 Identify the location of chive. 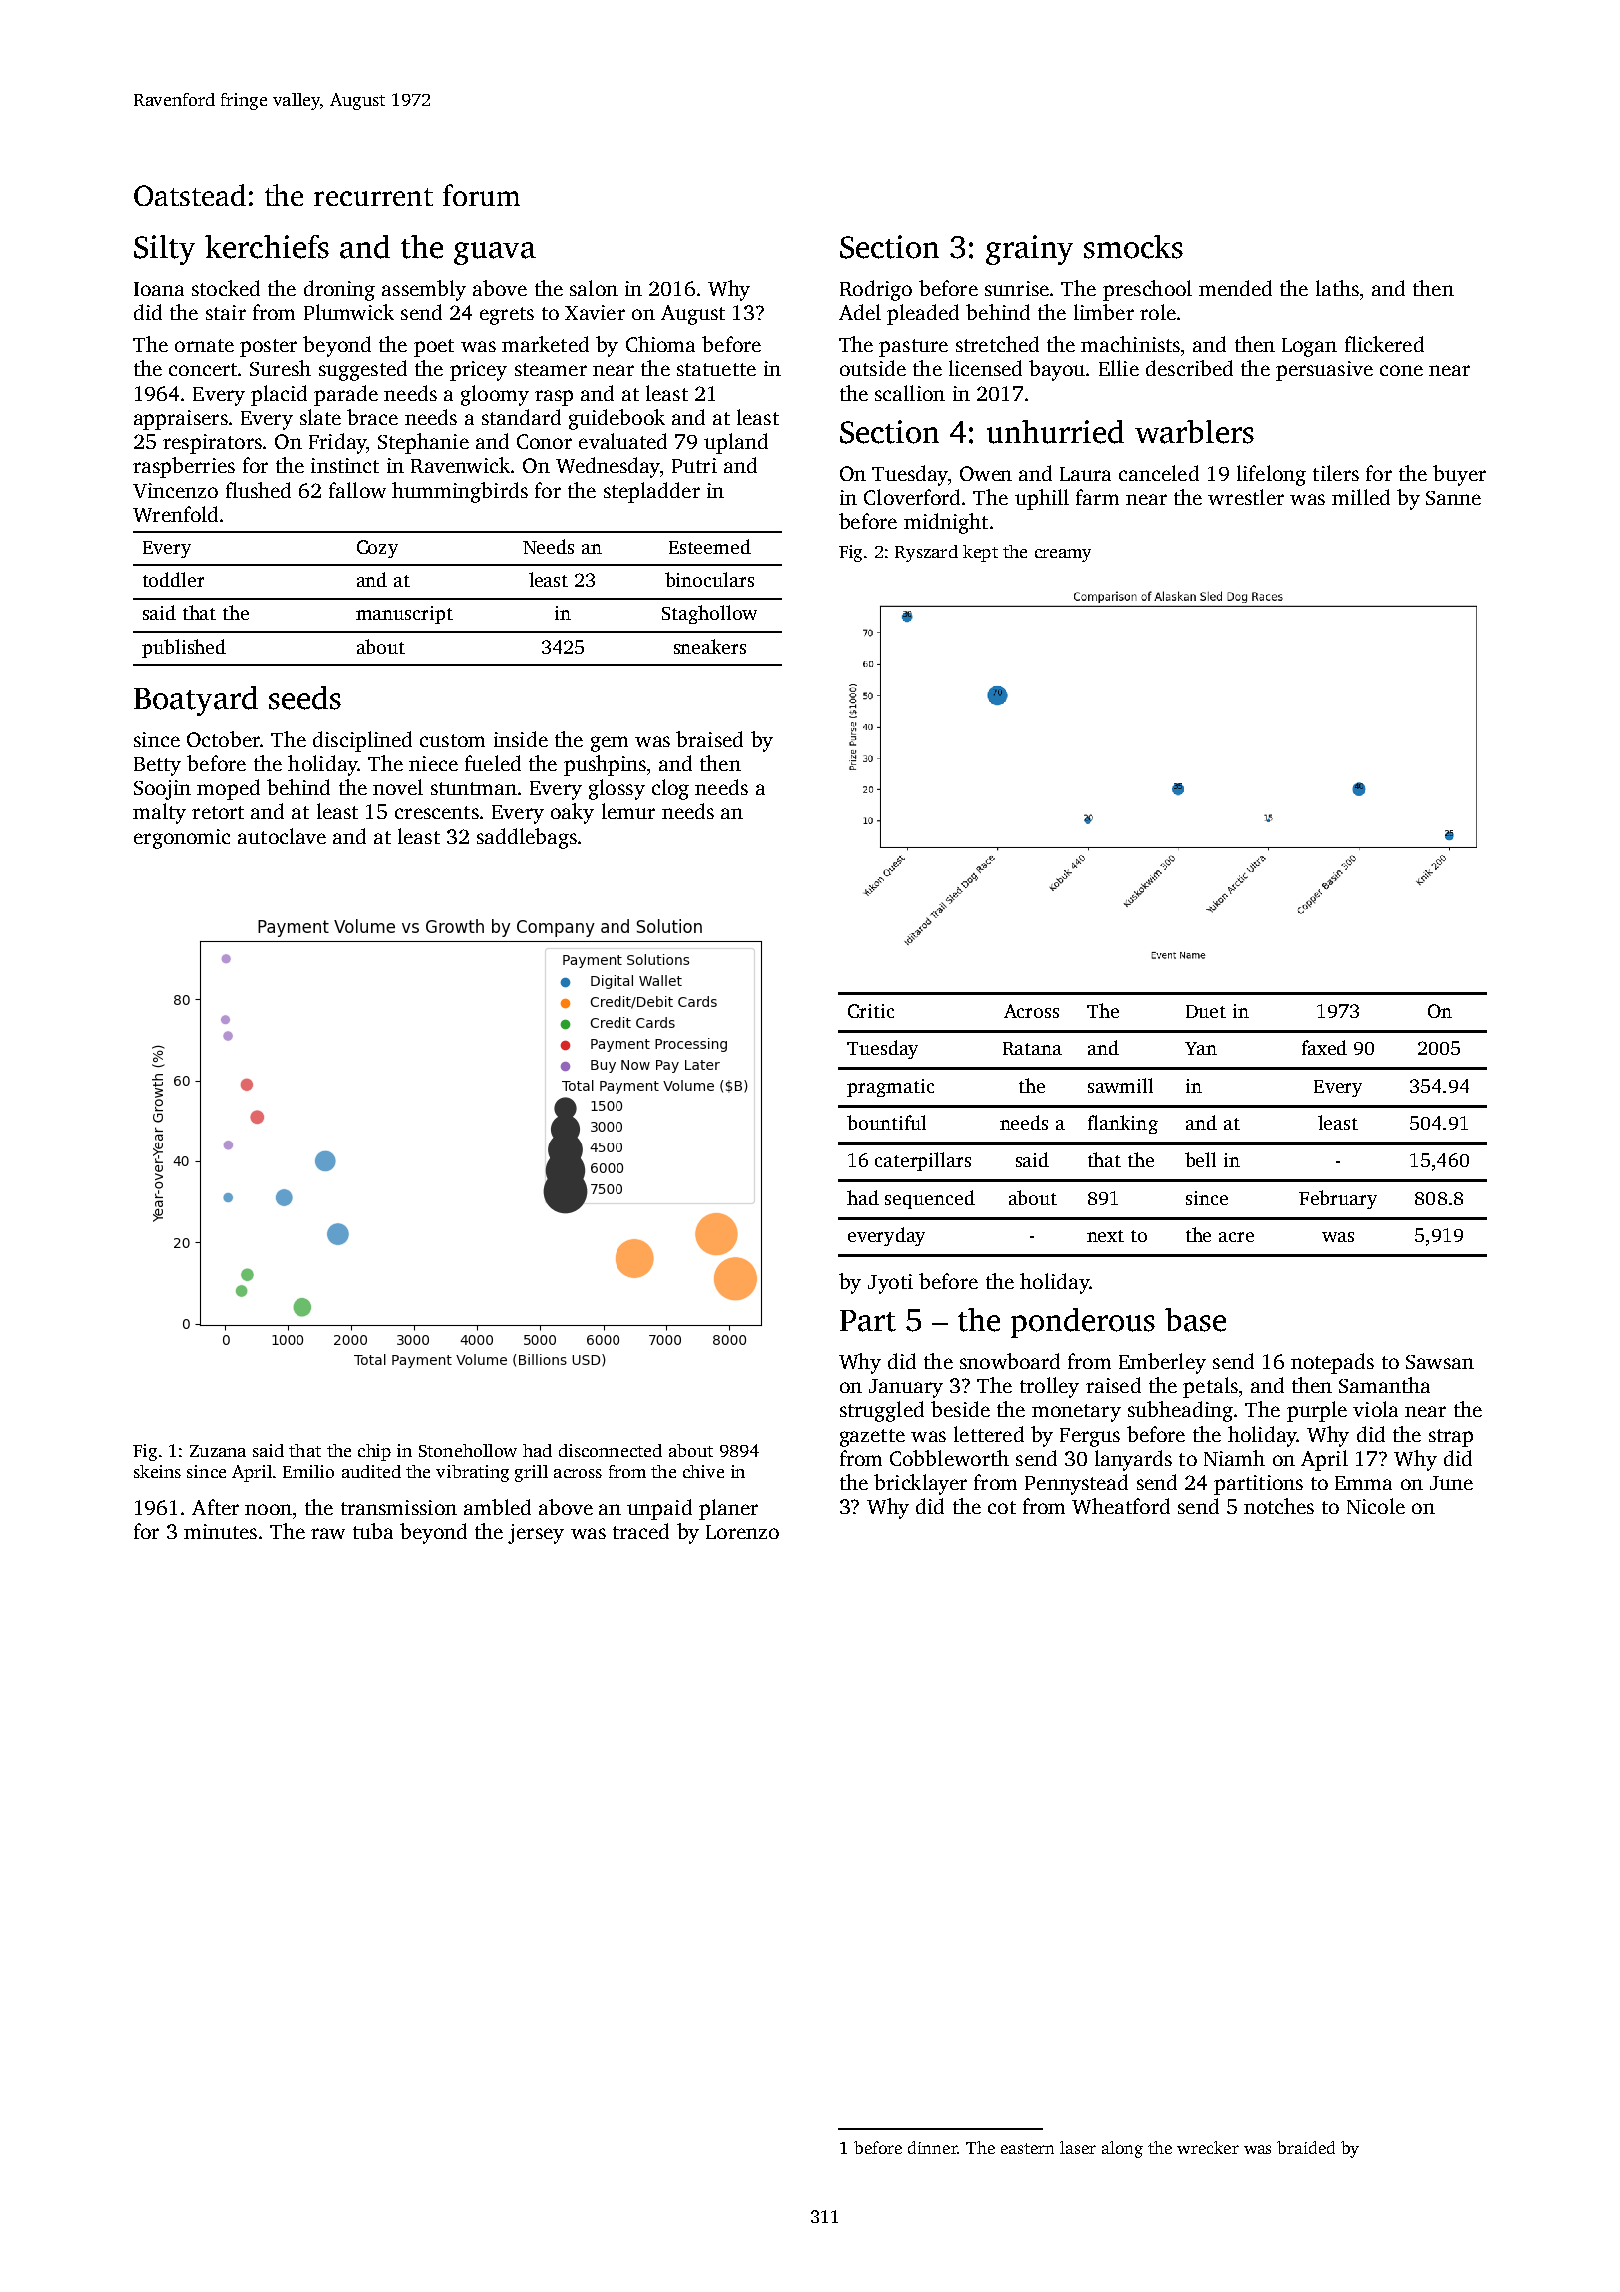
(703, 1471).
